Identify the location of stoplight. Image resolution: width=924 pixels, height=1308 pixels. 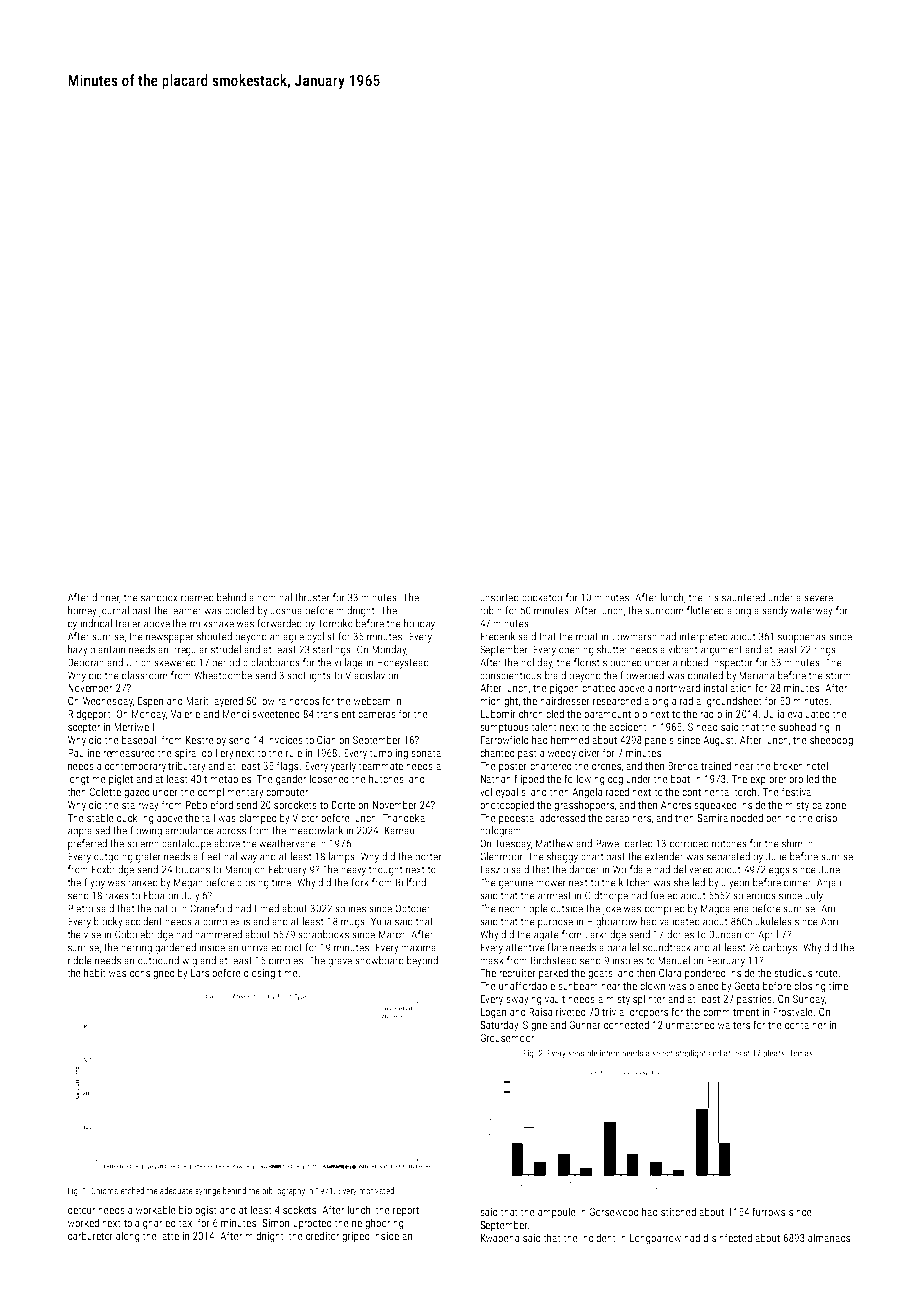
(691, 1054).
